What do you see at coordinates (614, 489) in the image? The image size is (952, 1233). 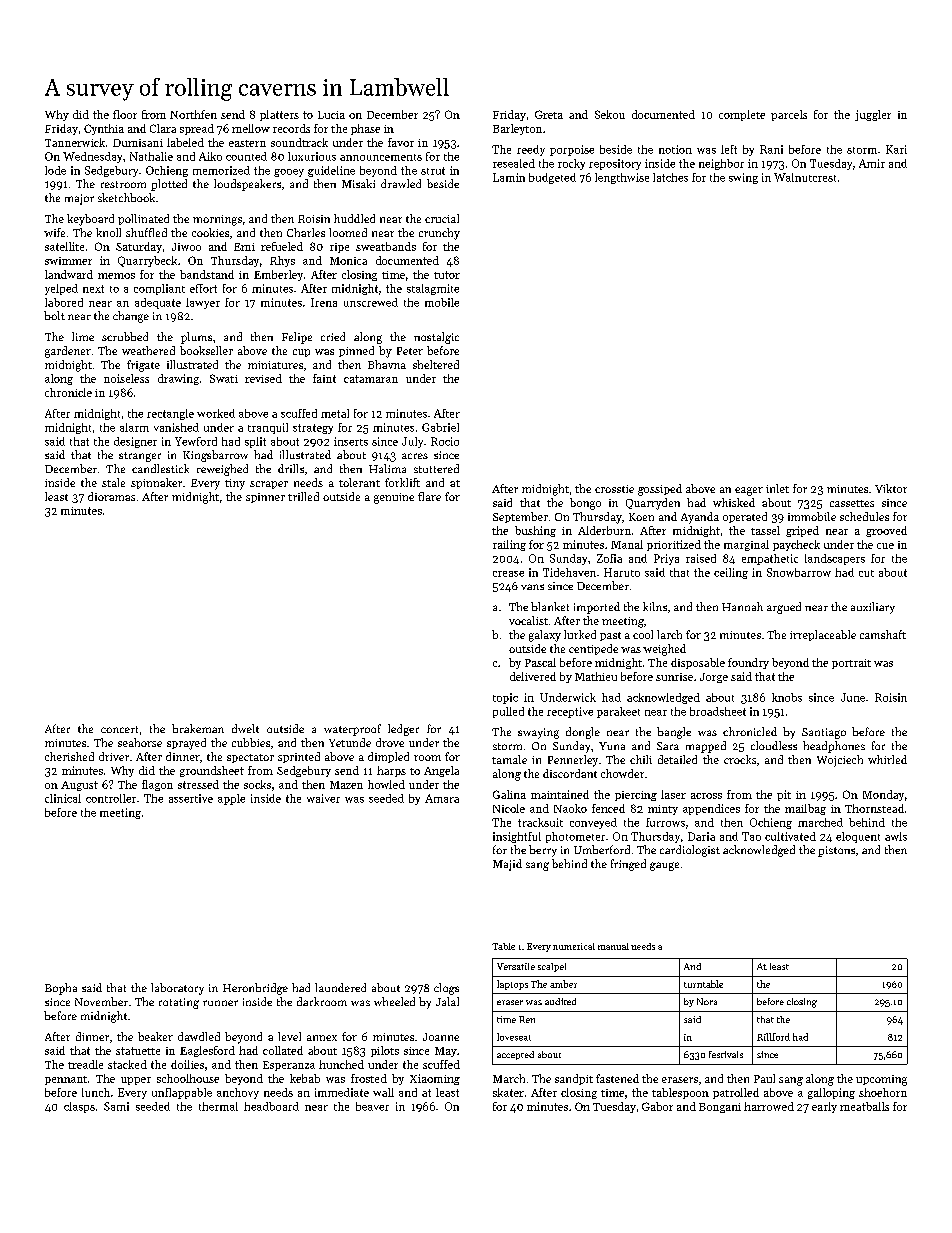 I see `crosstie` at bounding box center [614, 489].
